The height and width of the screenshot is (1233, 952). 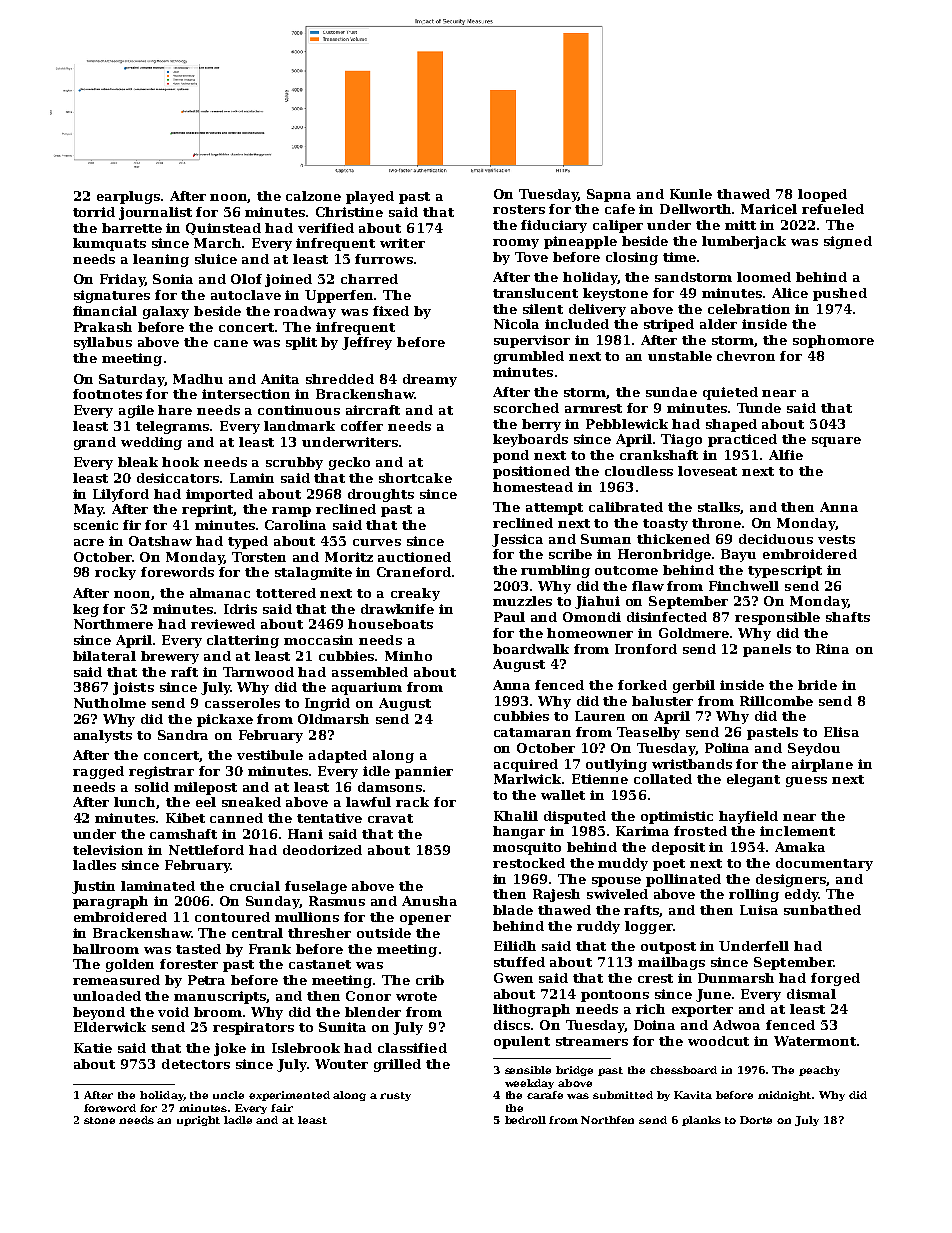 What do you see at coordinates (362, 426) in the screenshot?
I see `coffer` at bounding box center [362, 426].
